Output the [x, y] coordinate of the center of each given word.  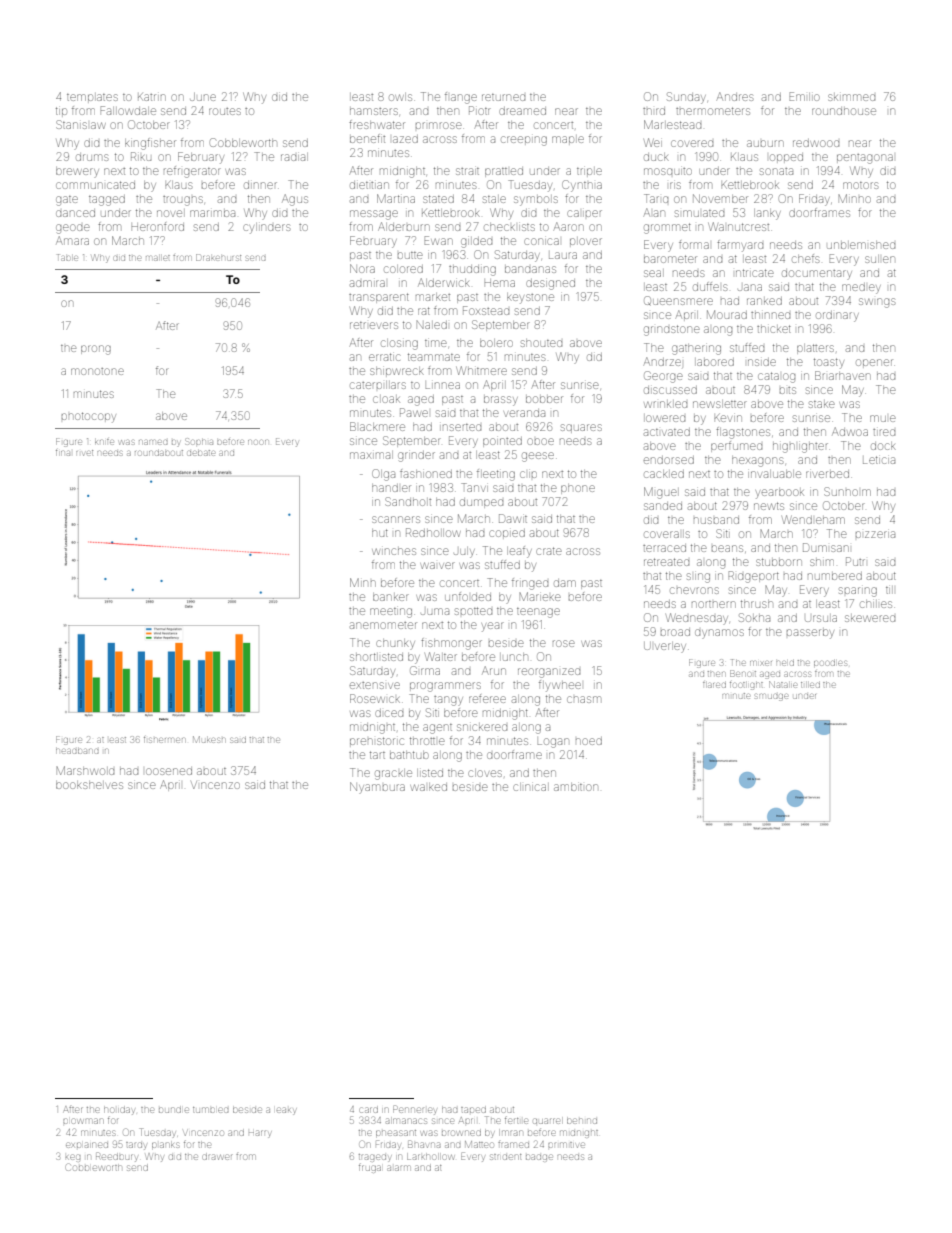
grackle [393, 774]
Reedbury [116, 1157]
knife [104, 442]
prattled [504, 172]
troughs [183, 201]
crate [549, 551]
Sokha [754, 617]
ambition [576, 787]
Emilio [804, 96]
